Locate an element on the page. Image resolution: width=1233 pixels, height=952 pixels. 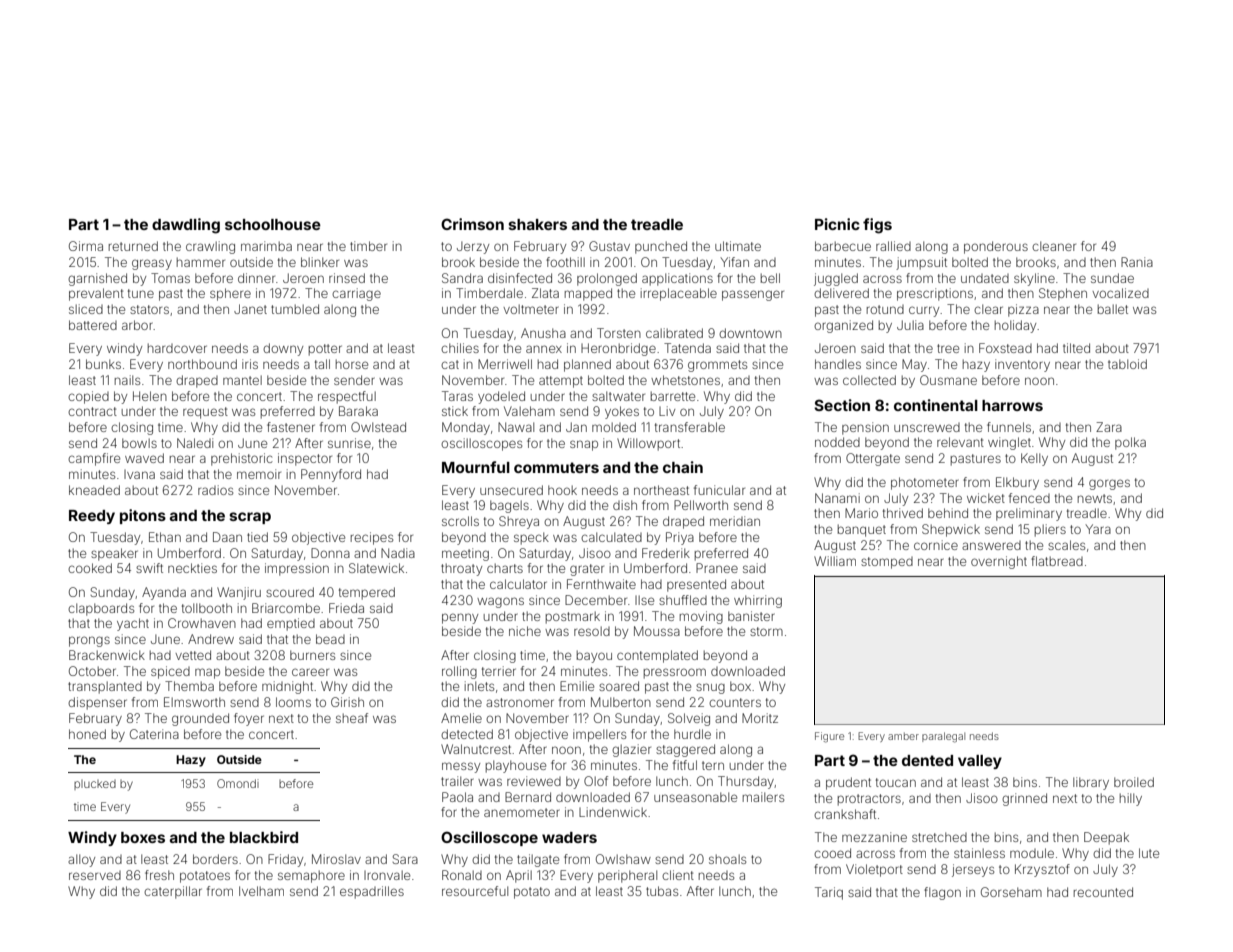
continental is located at coordinates (936, 405).
